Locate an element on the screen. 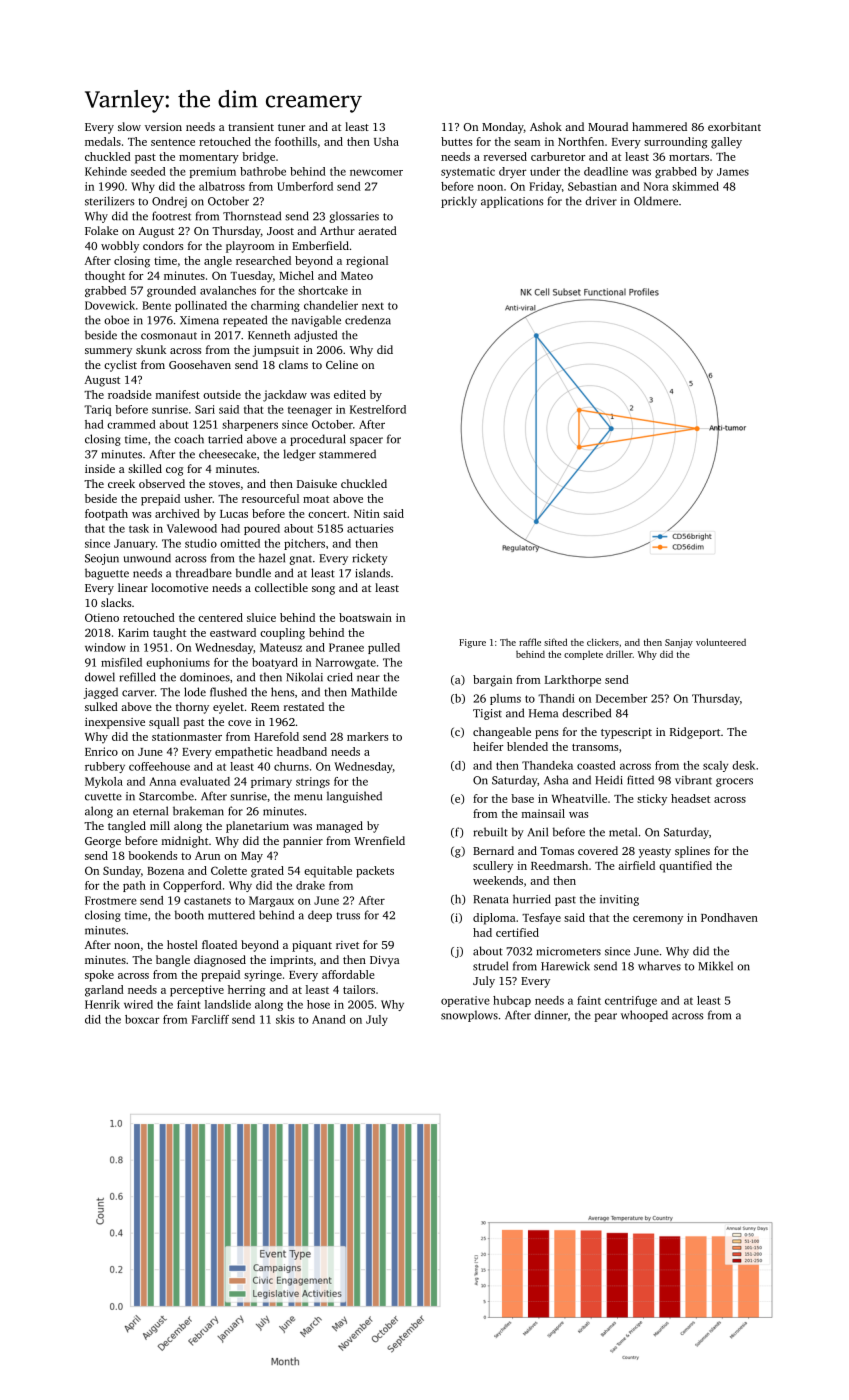 The image size is (849, 1400). spacer is located at coordinates (366, 441).
